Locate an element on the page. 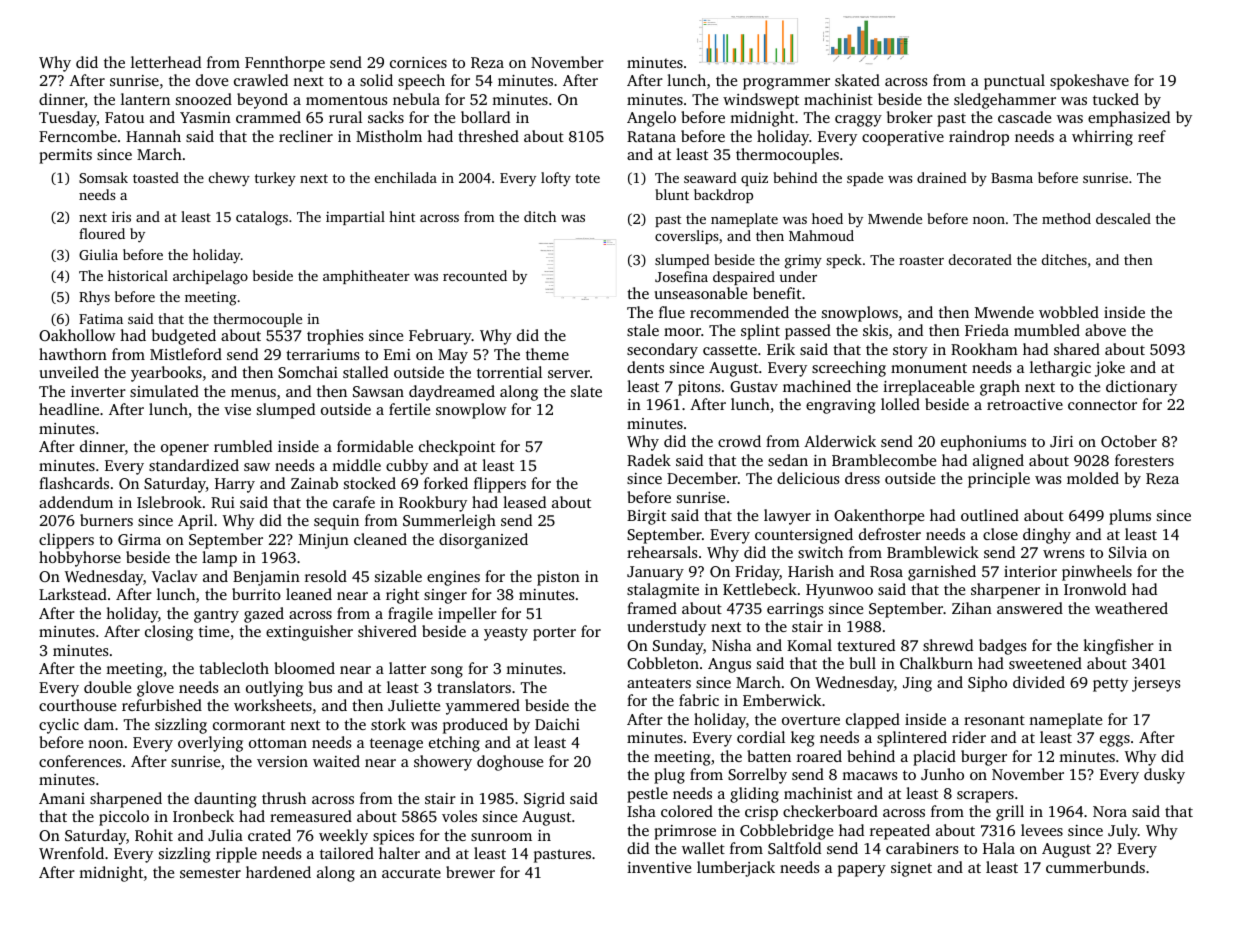 The image size is (1233, 952). accurate is located at coordinates (411, 873).
